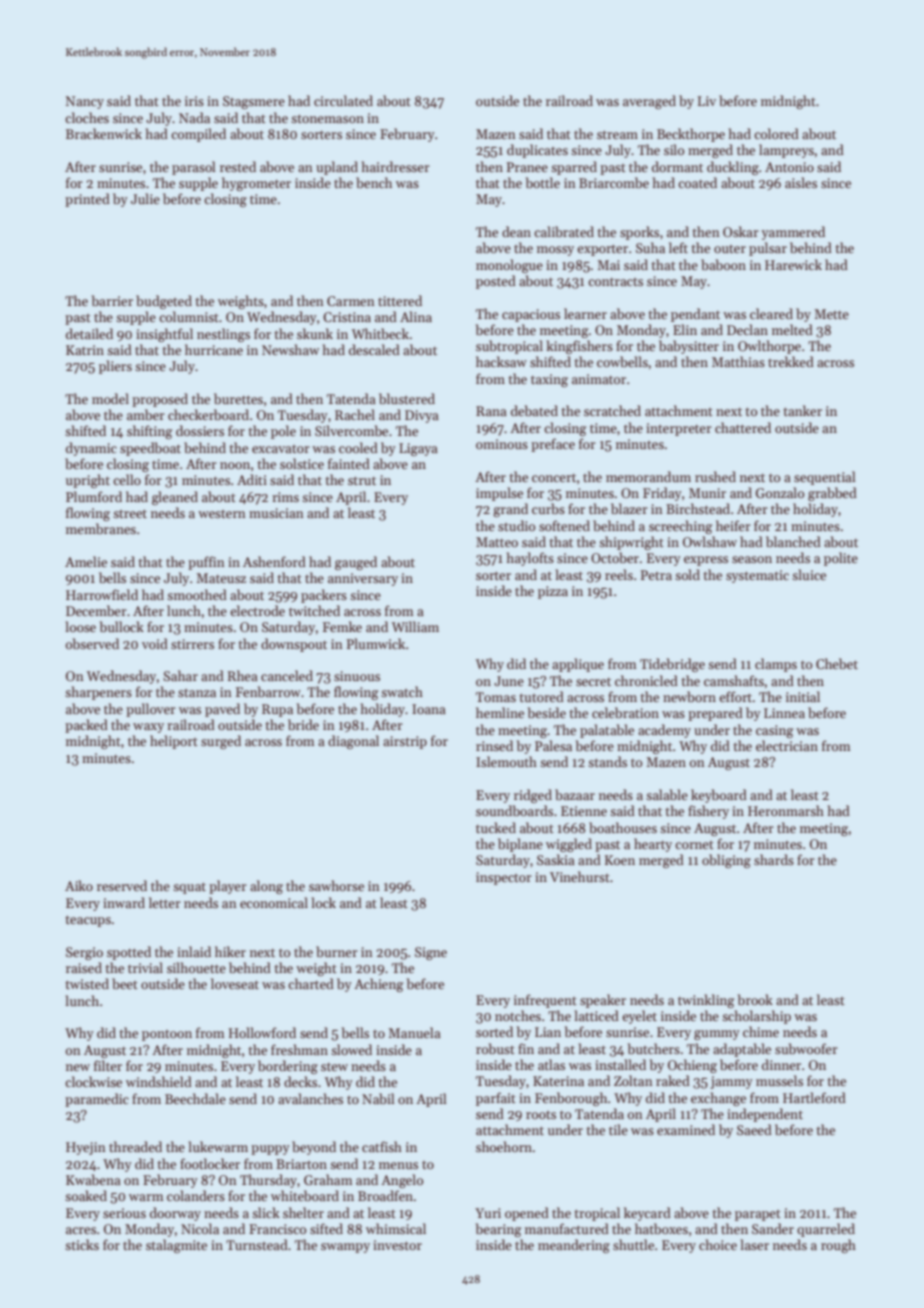 Image resolution: width=924 pixels, height=1308 pixels. Describe the element at coordinates (620, 860) in the document. I see `Koen` at that location.
